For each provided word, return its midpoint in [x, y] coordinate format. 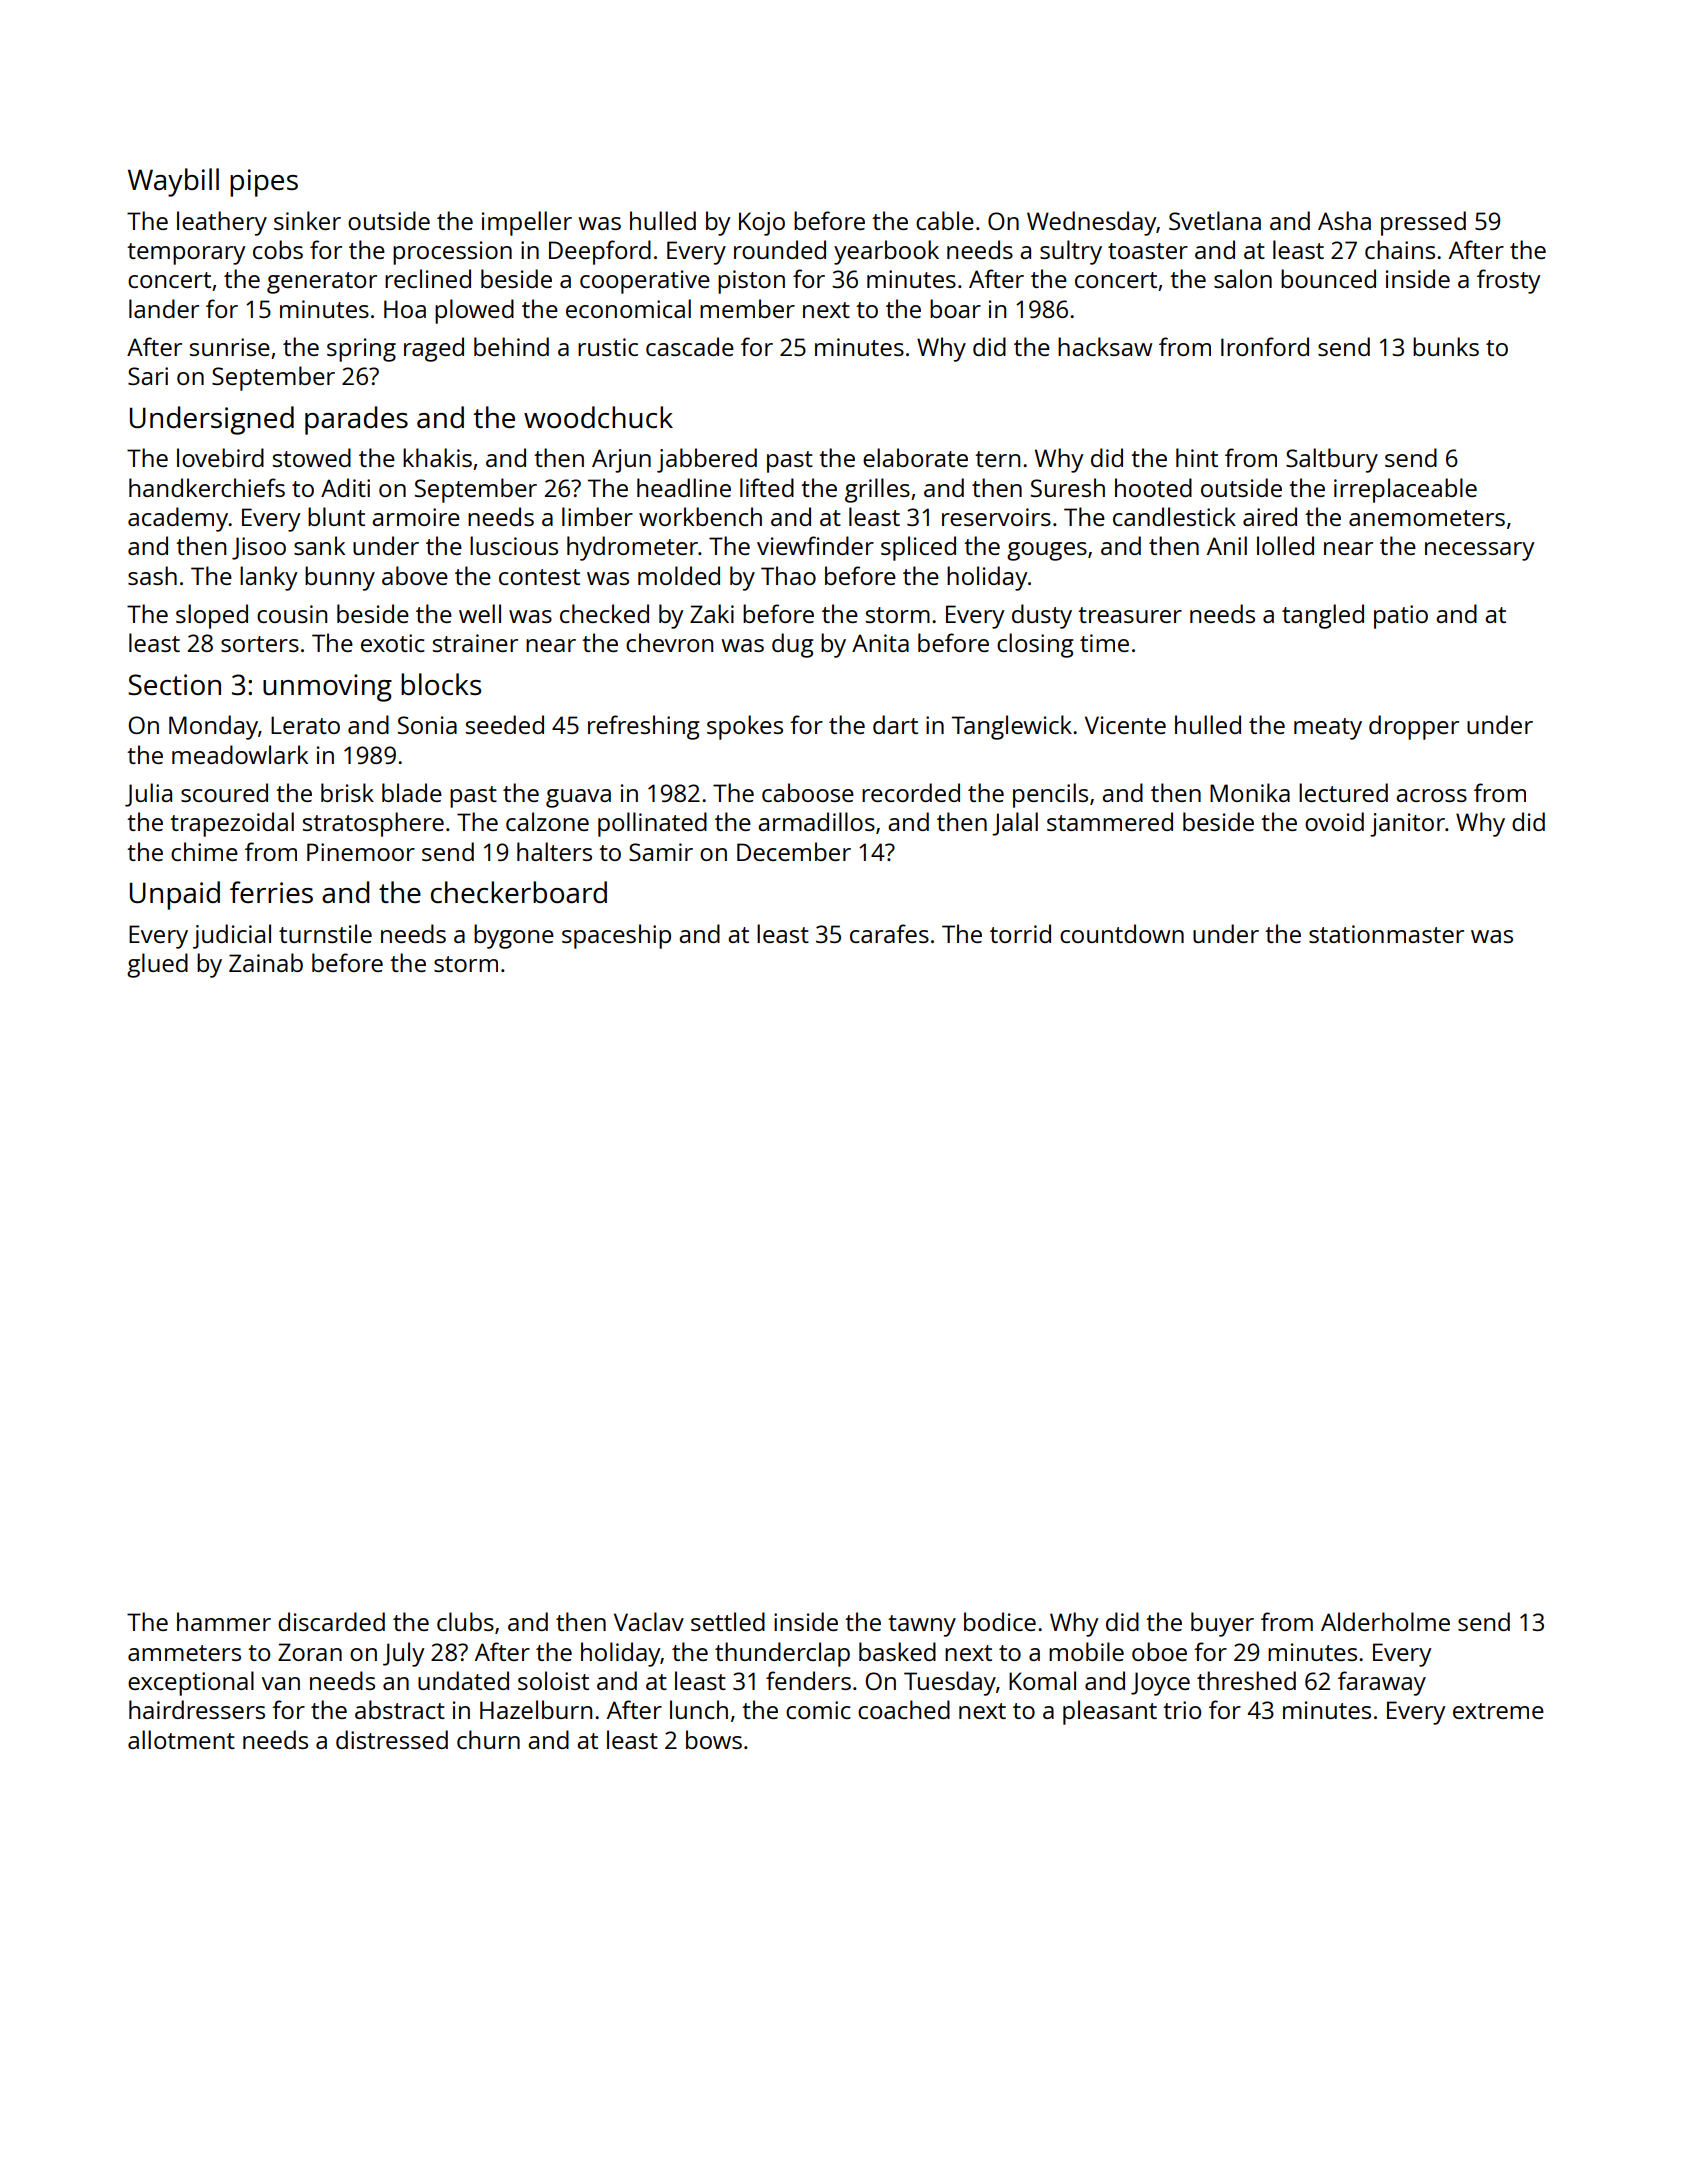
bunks [1446, 346]
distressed [392, 1739]
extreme [1498, 1711]
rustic [608, 347]
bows [714, 1739]
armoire [416, 517]
